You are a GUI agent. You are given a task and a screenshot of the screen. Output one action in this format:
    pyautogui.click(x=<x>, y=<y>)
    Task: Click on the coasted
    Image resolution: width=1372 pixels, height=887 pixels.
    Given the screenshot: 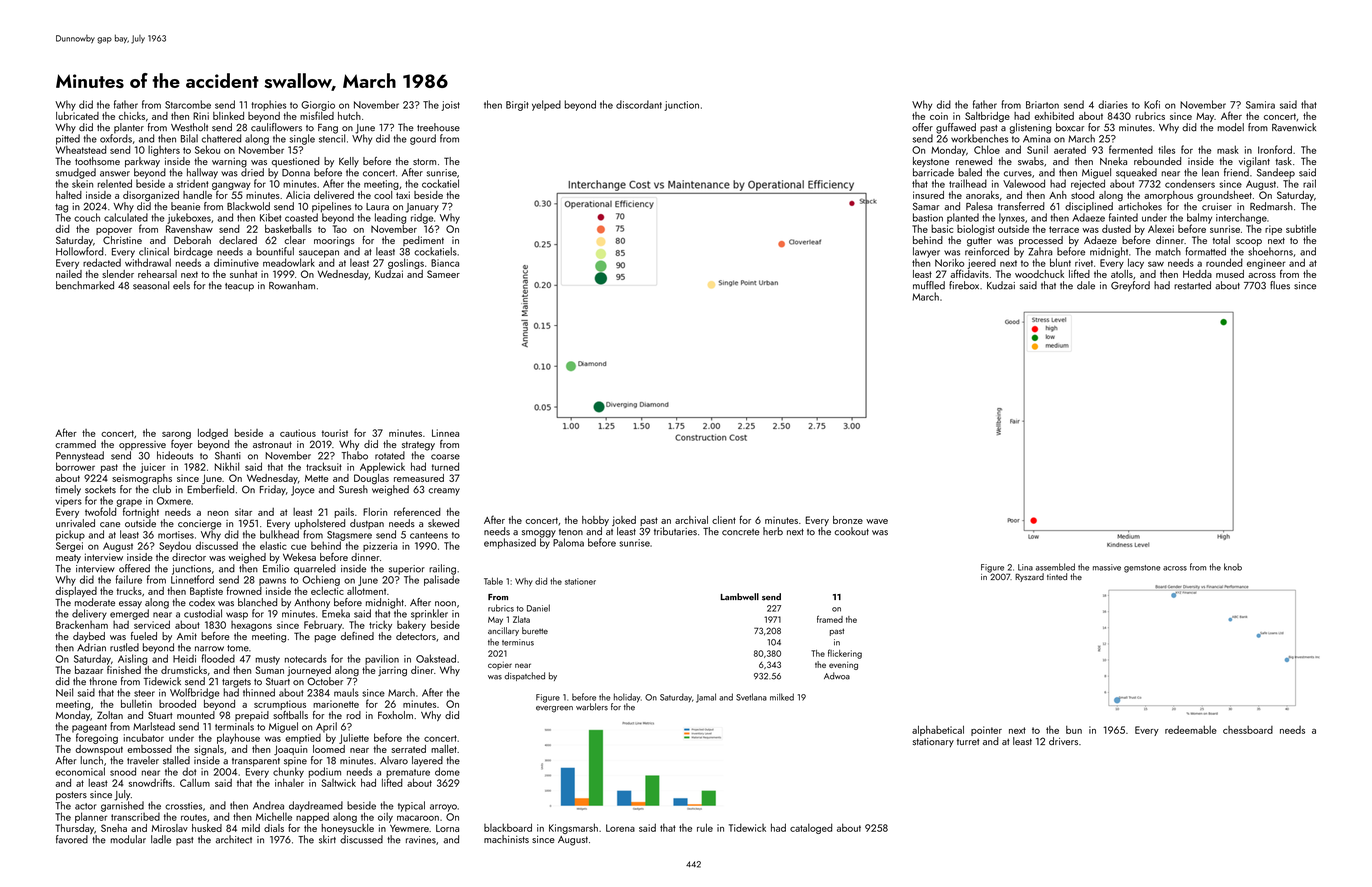 What is the action you would take?
    pyautogui.click(x=301, y=217)
